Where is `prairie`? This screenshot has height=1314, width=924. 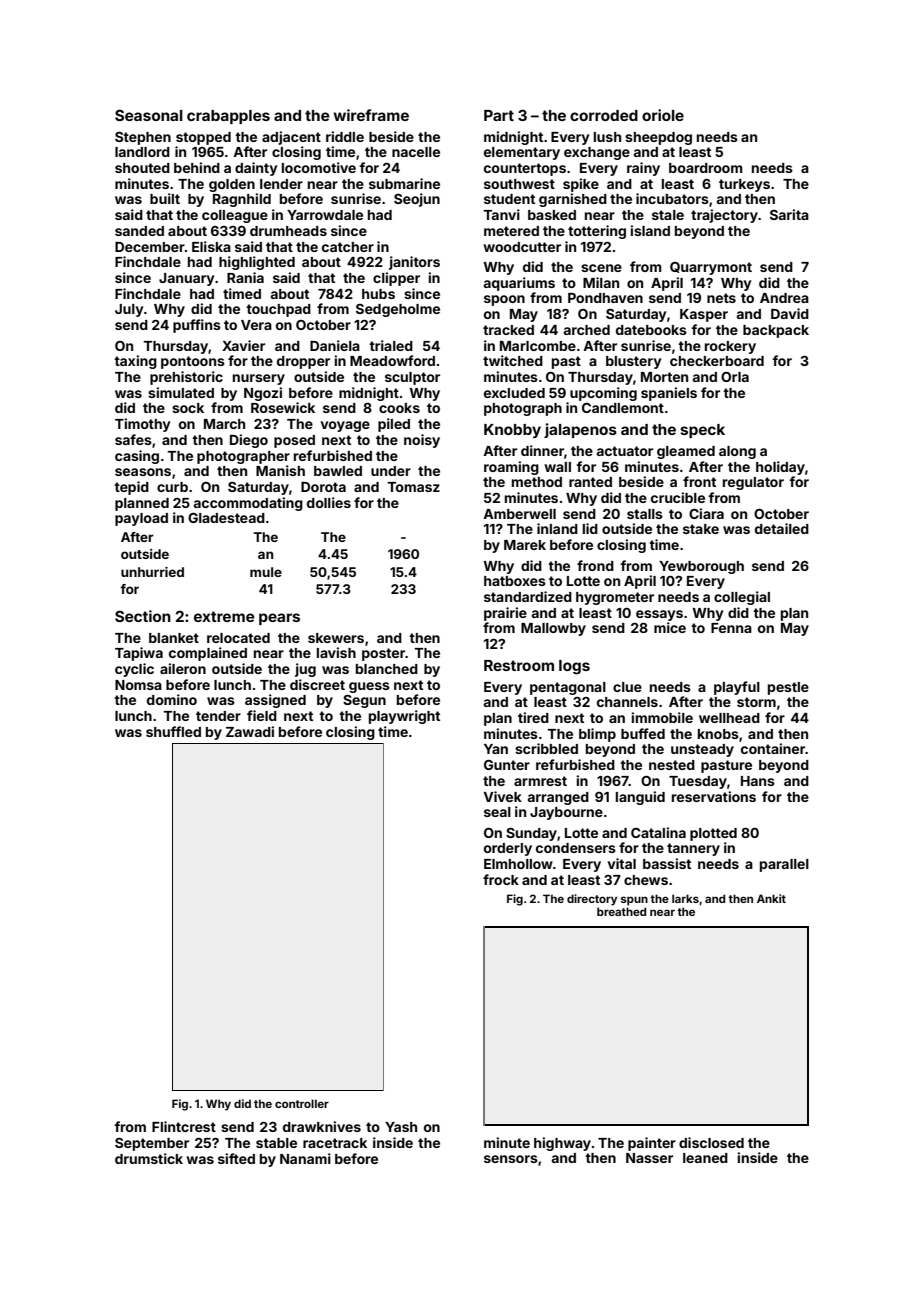
prairie is located at coordinates (505, 614).
